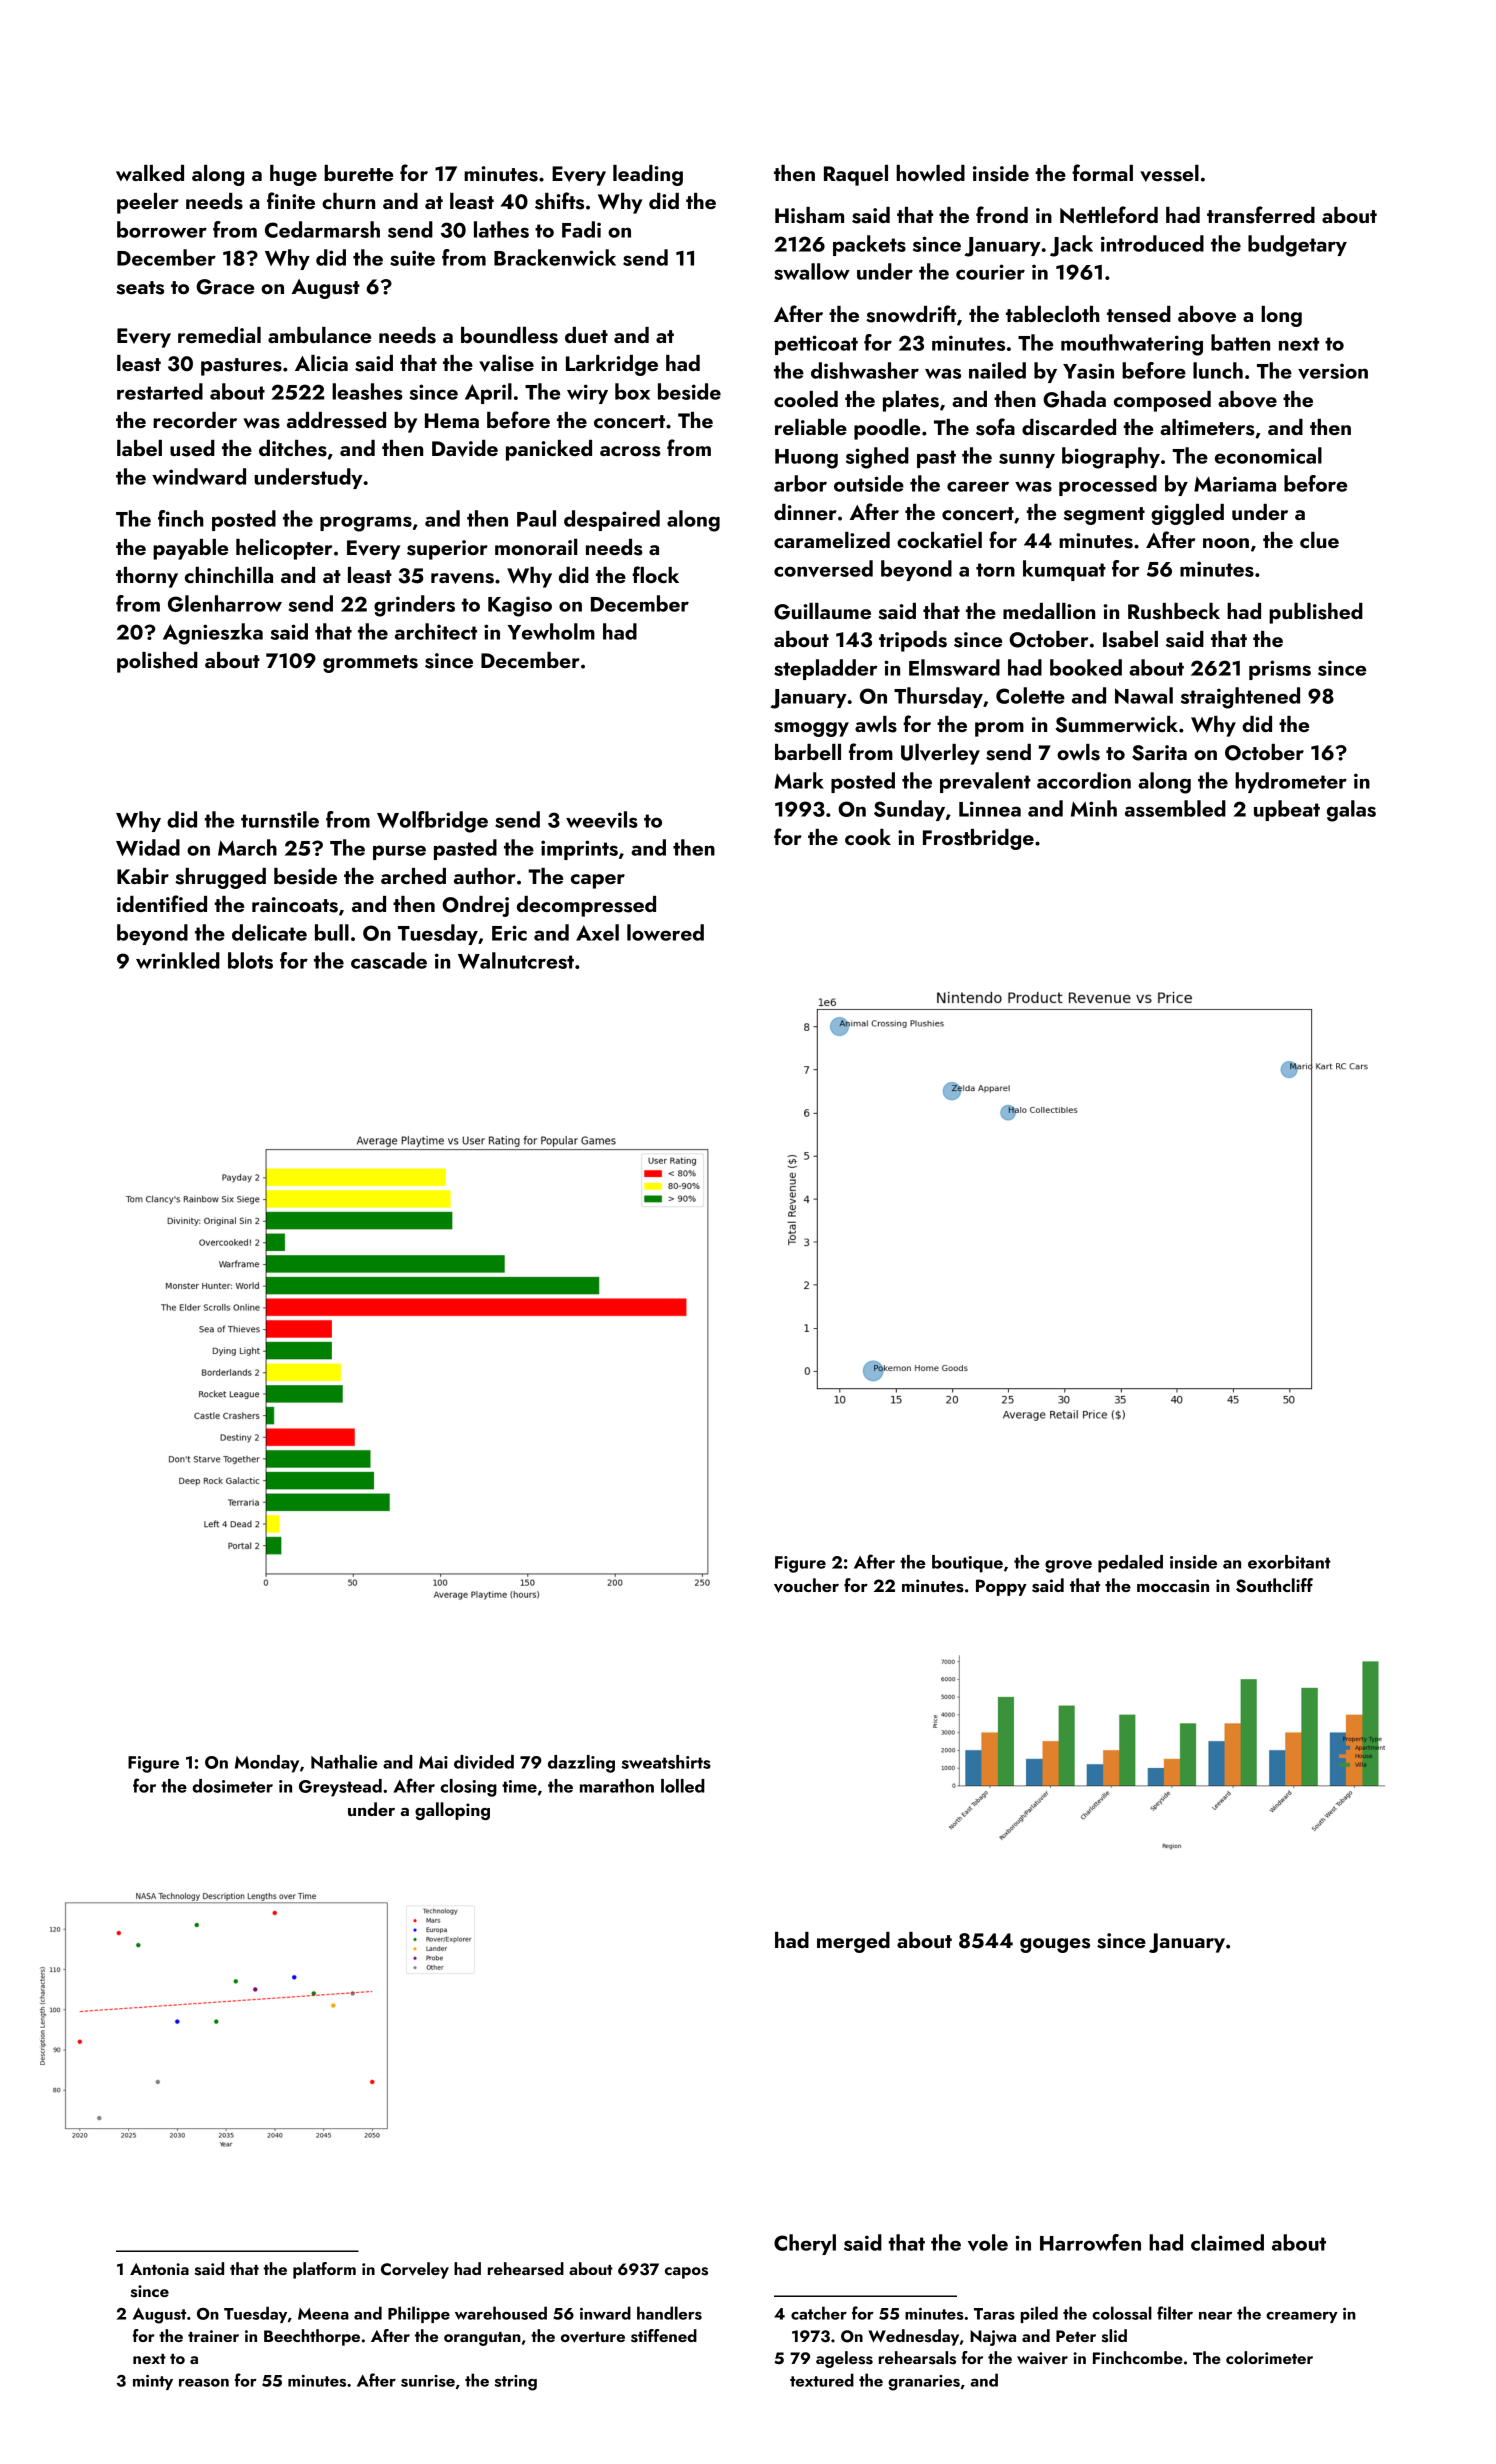 The image size is (1496, 2464). I want to click on merged, so click(853, 1942).
